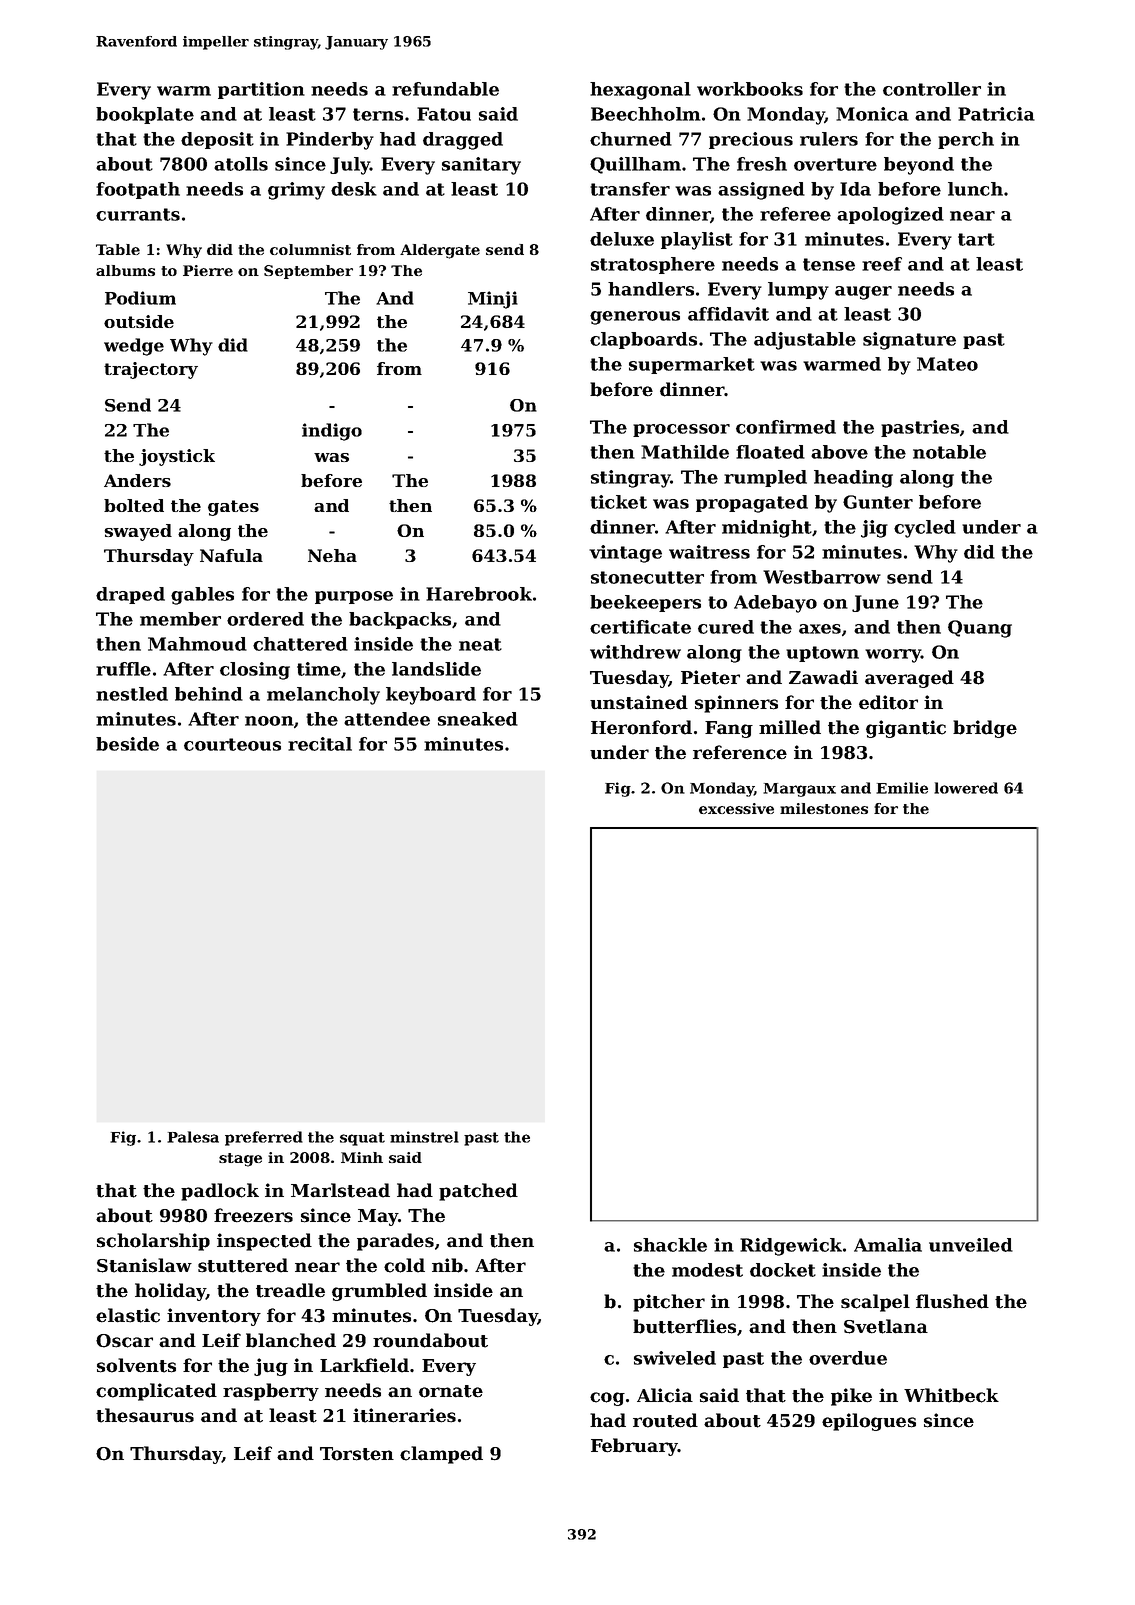 Image resolution: width=1135 pixels, height=1605 pixels. Describe the element at coordinates (128, 1315) in the screenshot. I see `elastic` at that location.
